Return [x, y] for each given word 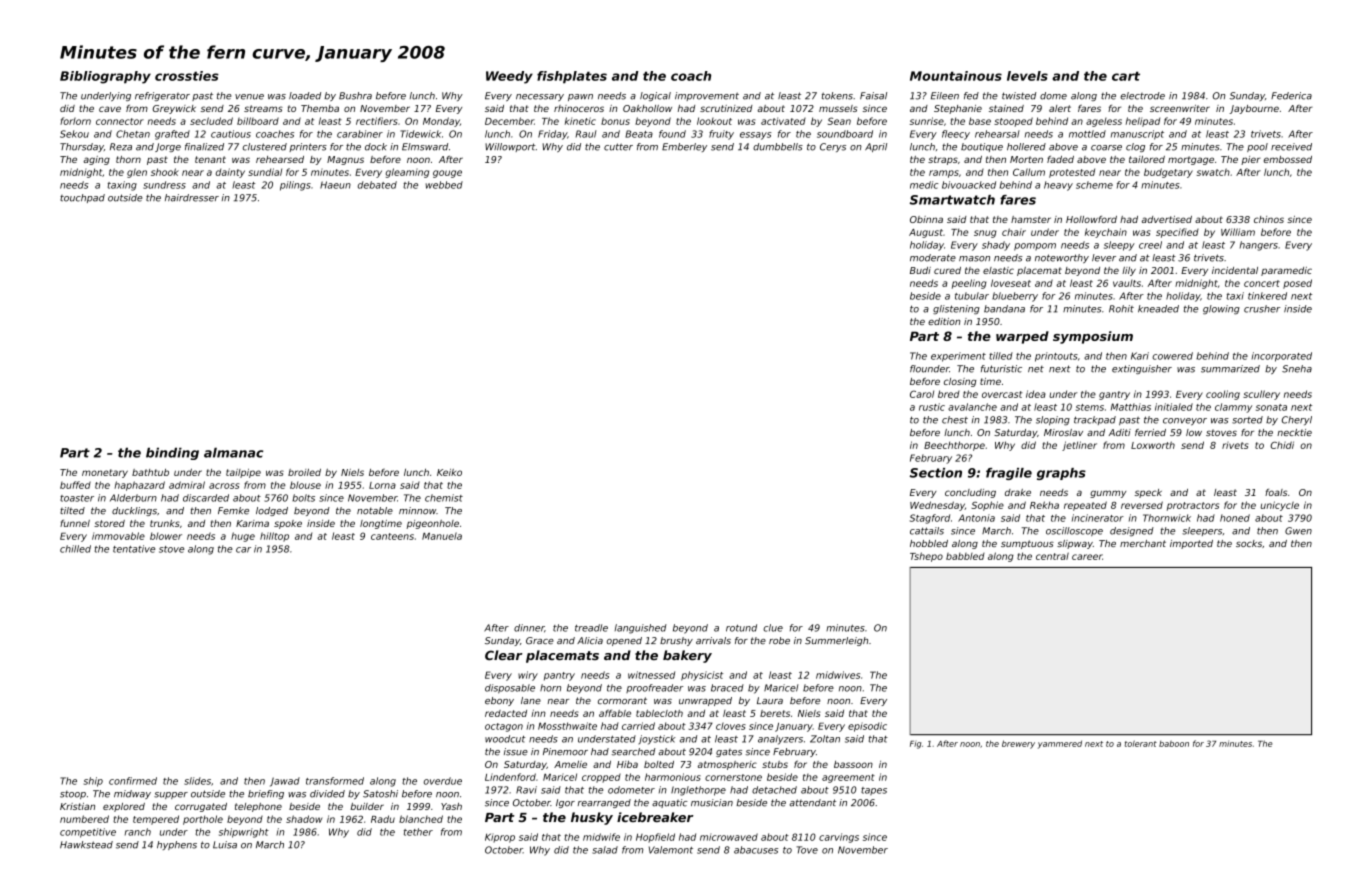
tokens [837, 96]
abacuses [756, 850]
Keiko [449, 472]
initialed [1174, 407]
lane [531, 700]
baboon [1174, 744]
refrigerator [162, 96]
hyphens [177, 845]
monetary [105, 473]
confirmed [133, 781]
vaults [1127, 283]
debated [377, 185]
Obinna [926, 219]
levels [1027, 76]
